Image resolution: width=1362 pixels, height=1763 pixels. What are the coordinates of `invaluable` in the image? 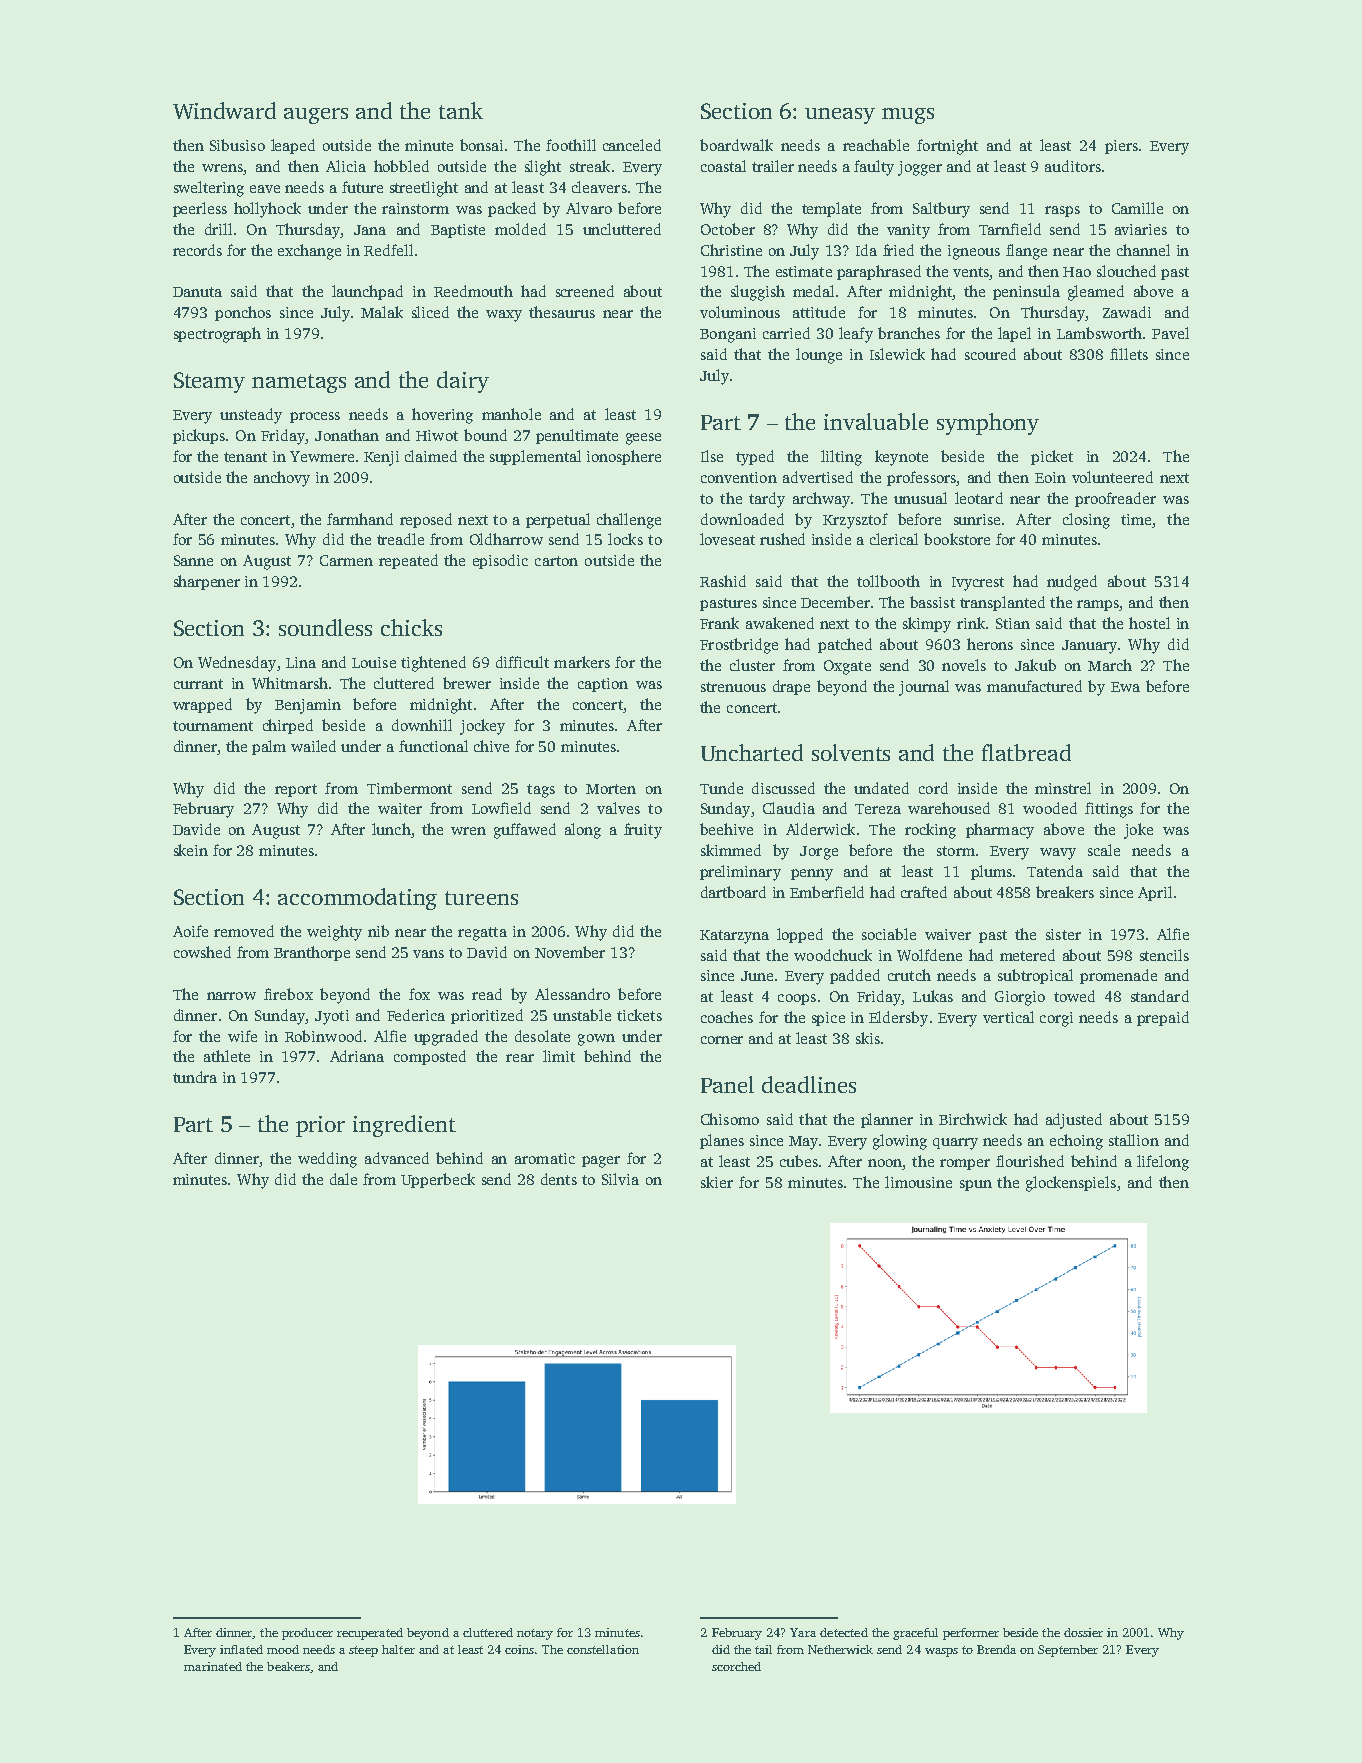 It's located at (876, 421).
